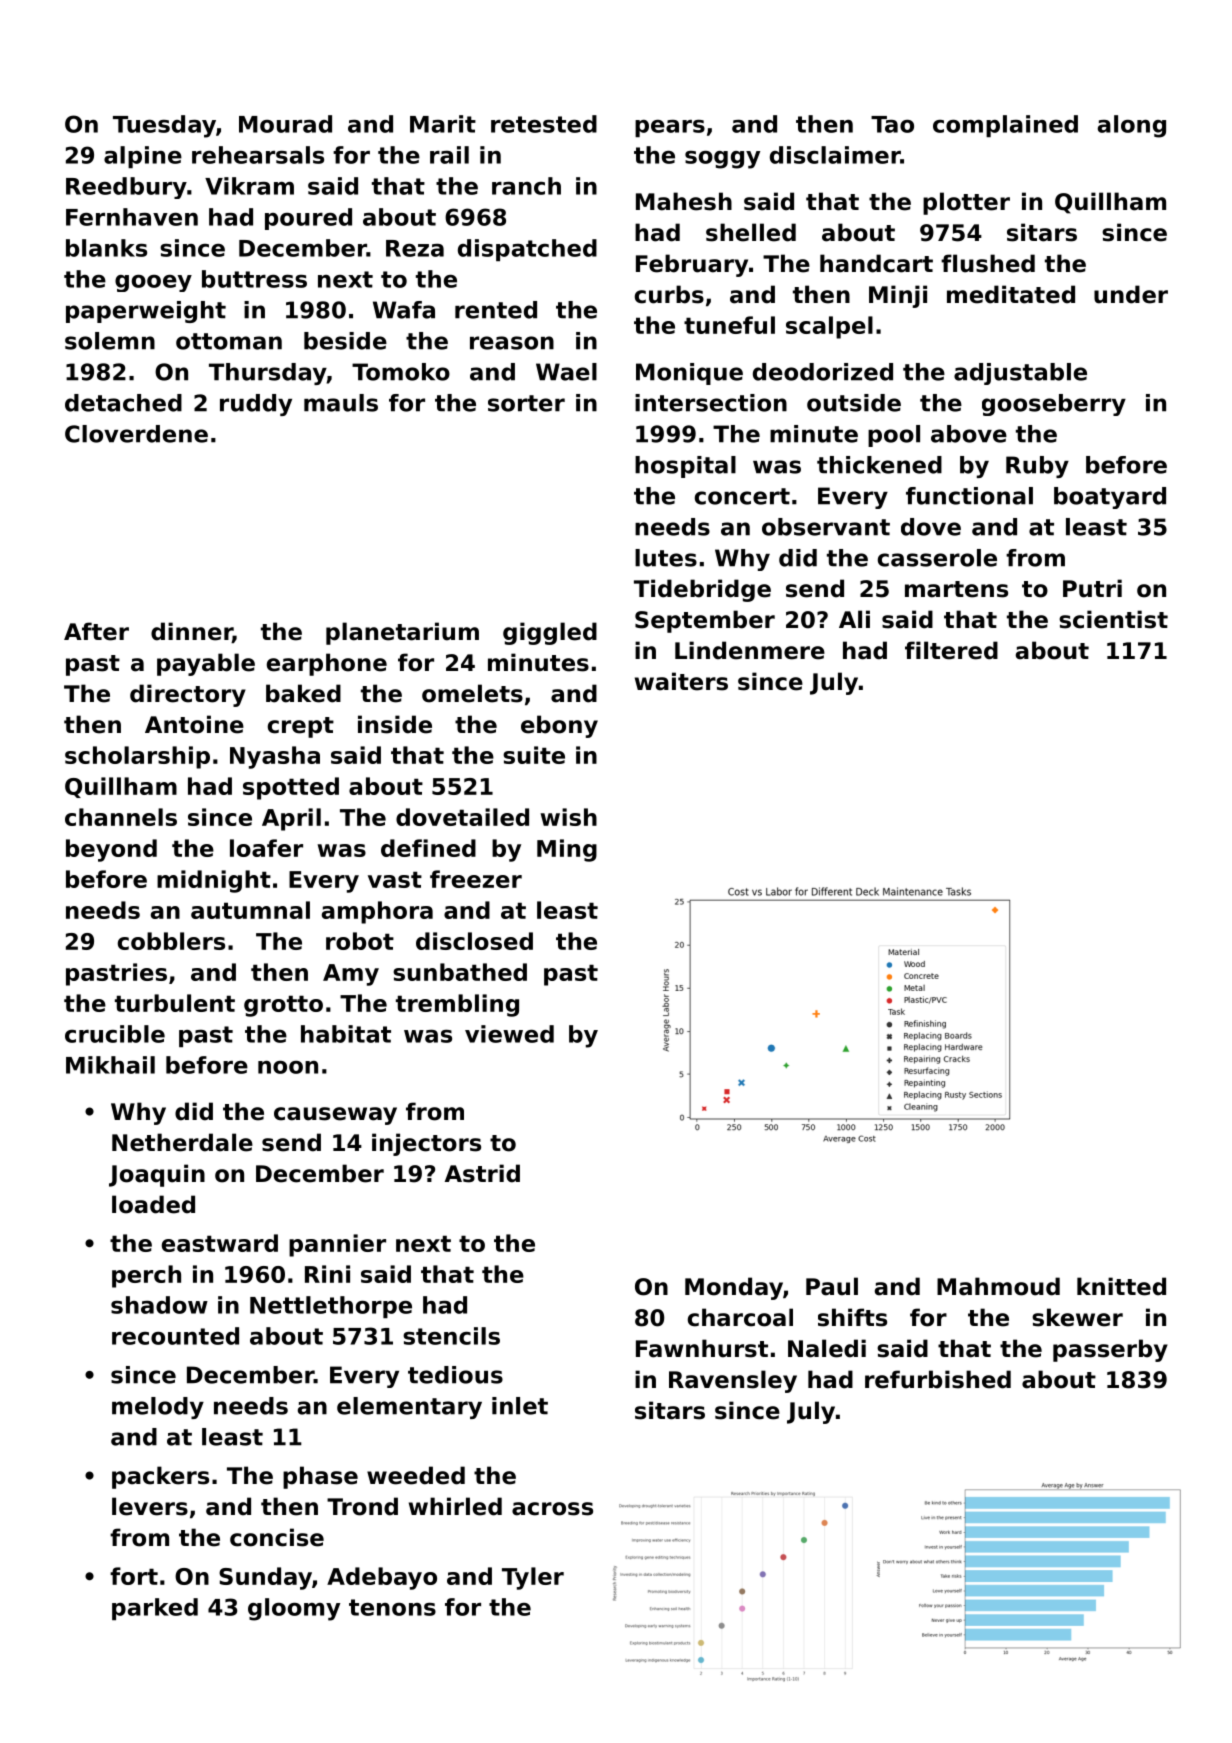  Describe the element at coordinates (294, 1609) in the document. I see `gloomy` at that location.
